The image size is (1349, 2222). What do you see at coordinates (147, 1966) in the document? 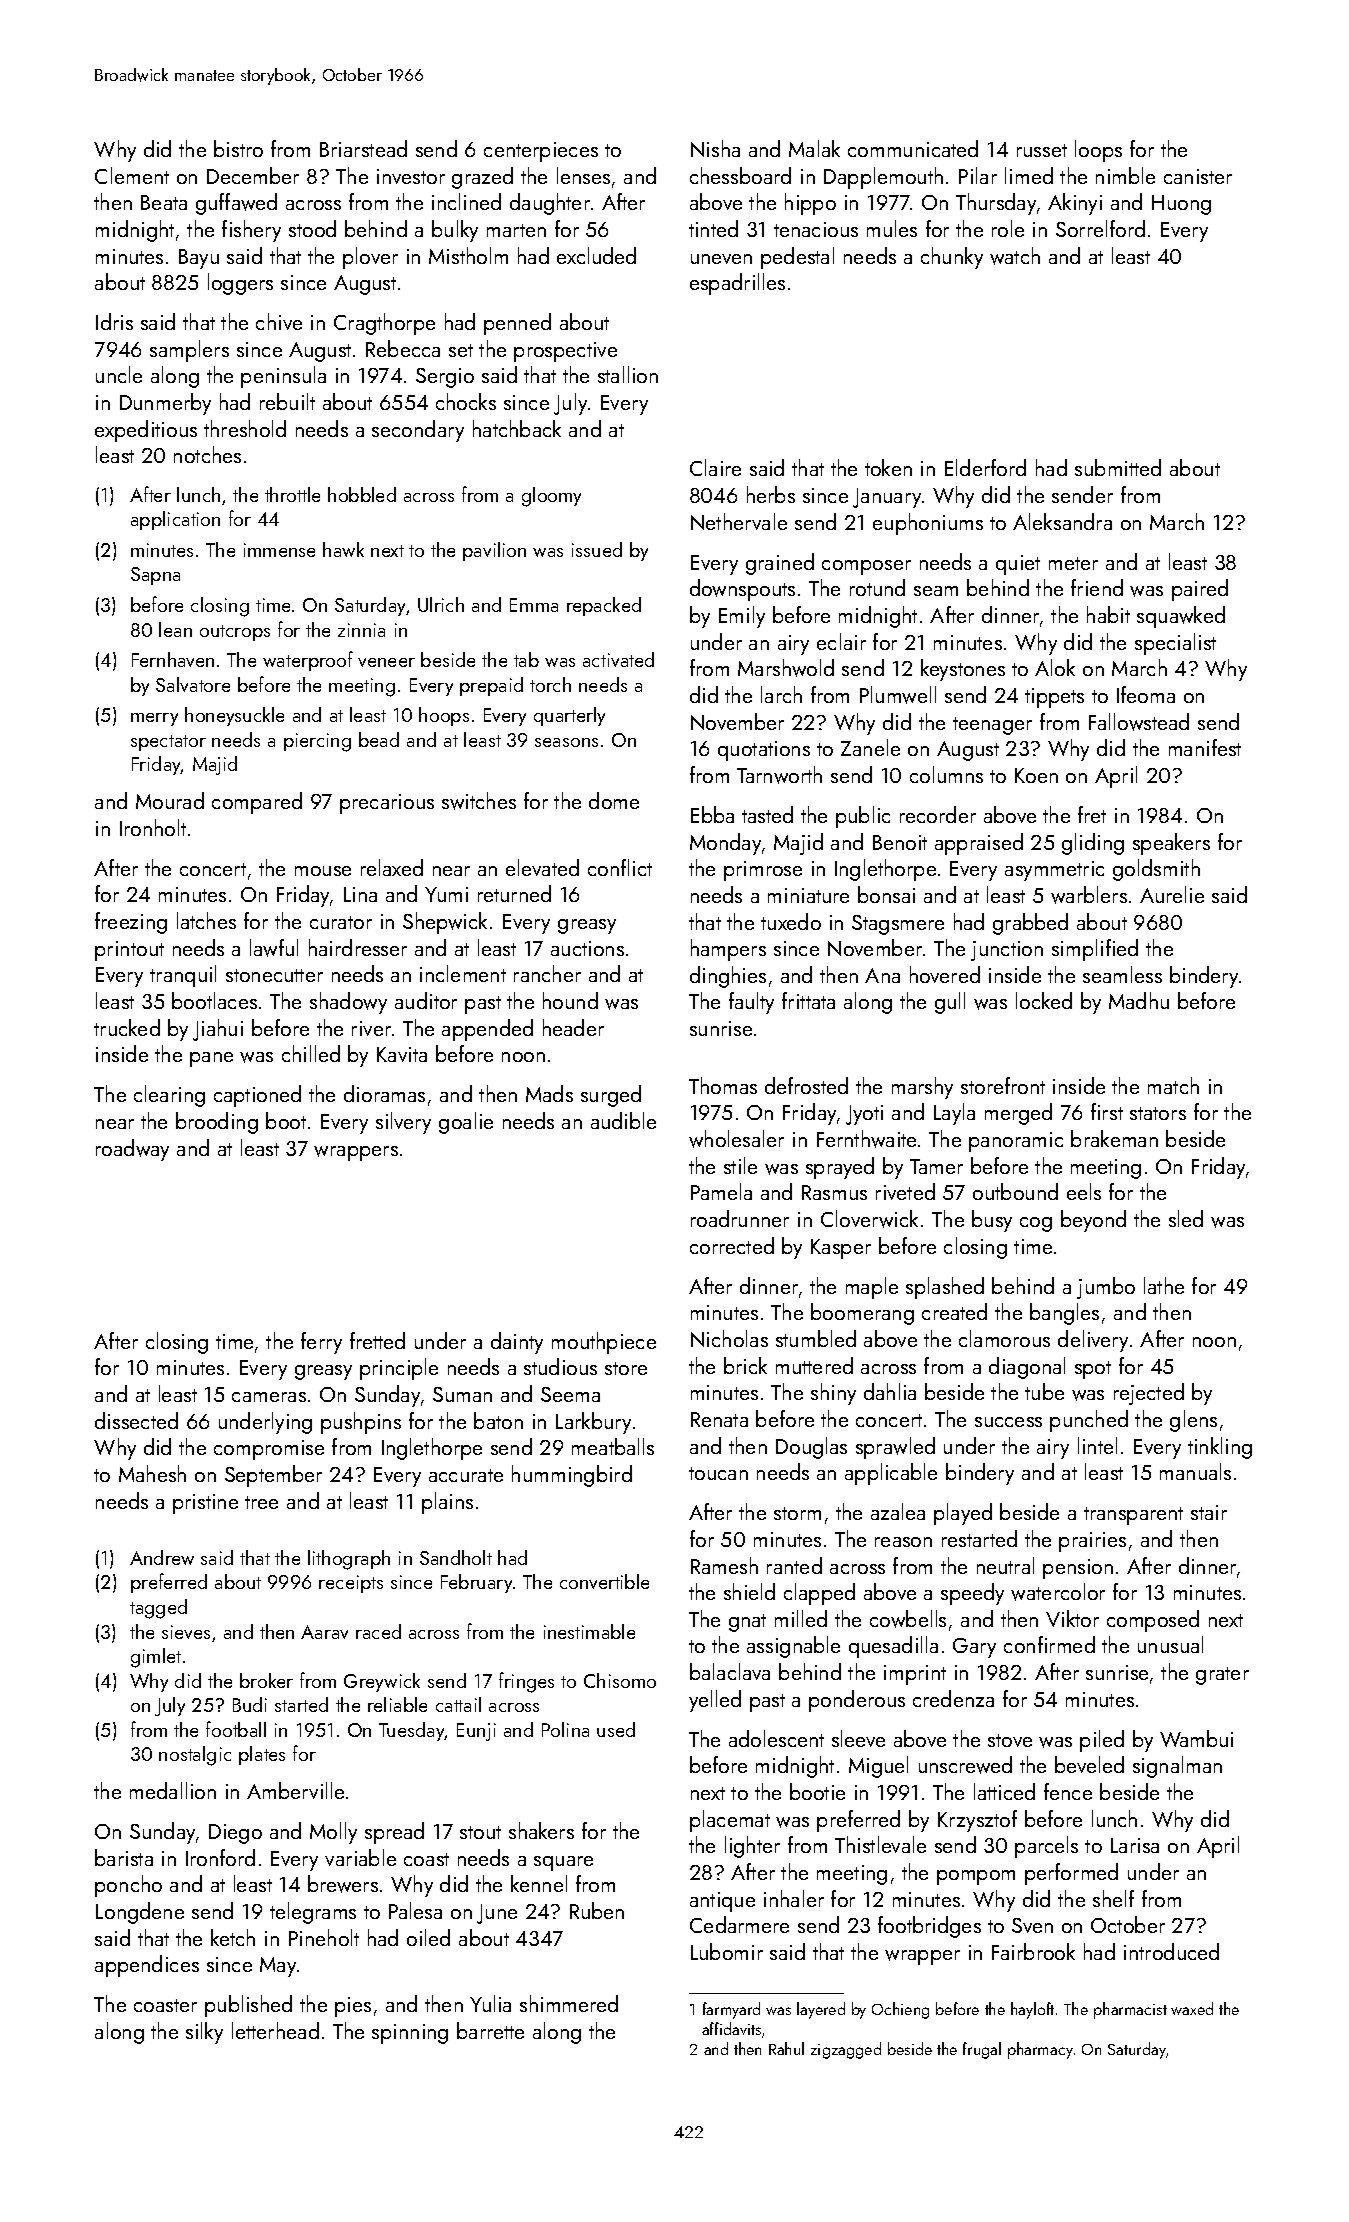
I see `appendices` at bounding box center [147, 1966].
